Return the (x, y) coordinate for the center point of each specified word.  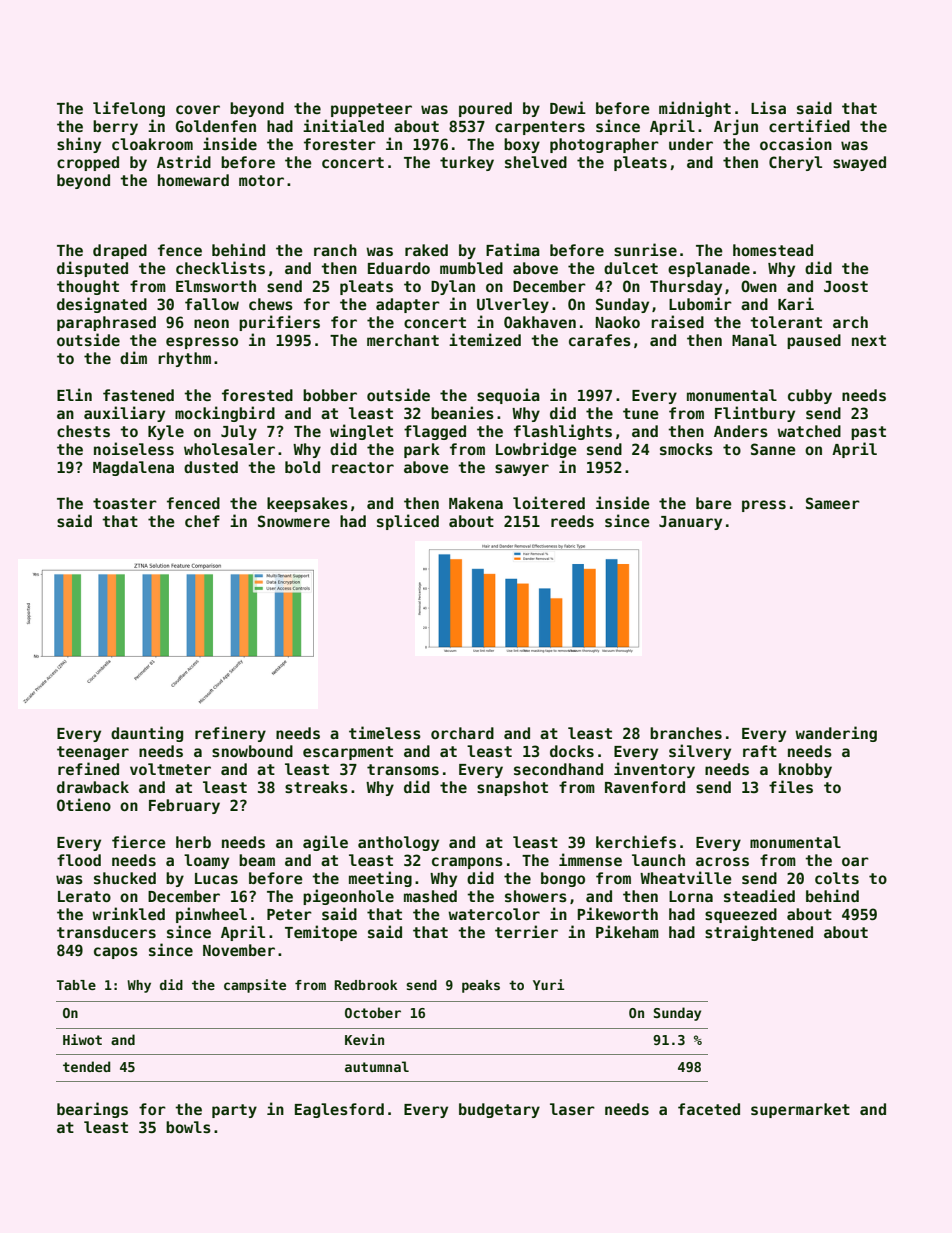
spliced (408, 522)
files (791, 786)
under (691, 144)
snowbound (252, 751)
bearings (92, 1110)
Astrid (184, 161)
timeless (385, 732)
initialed (343, 125)
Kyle (166, 432)
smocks (686, 449)
